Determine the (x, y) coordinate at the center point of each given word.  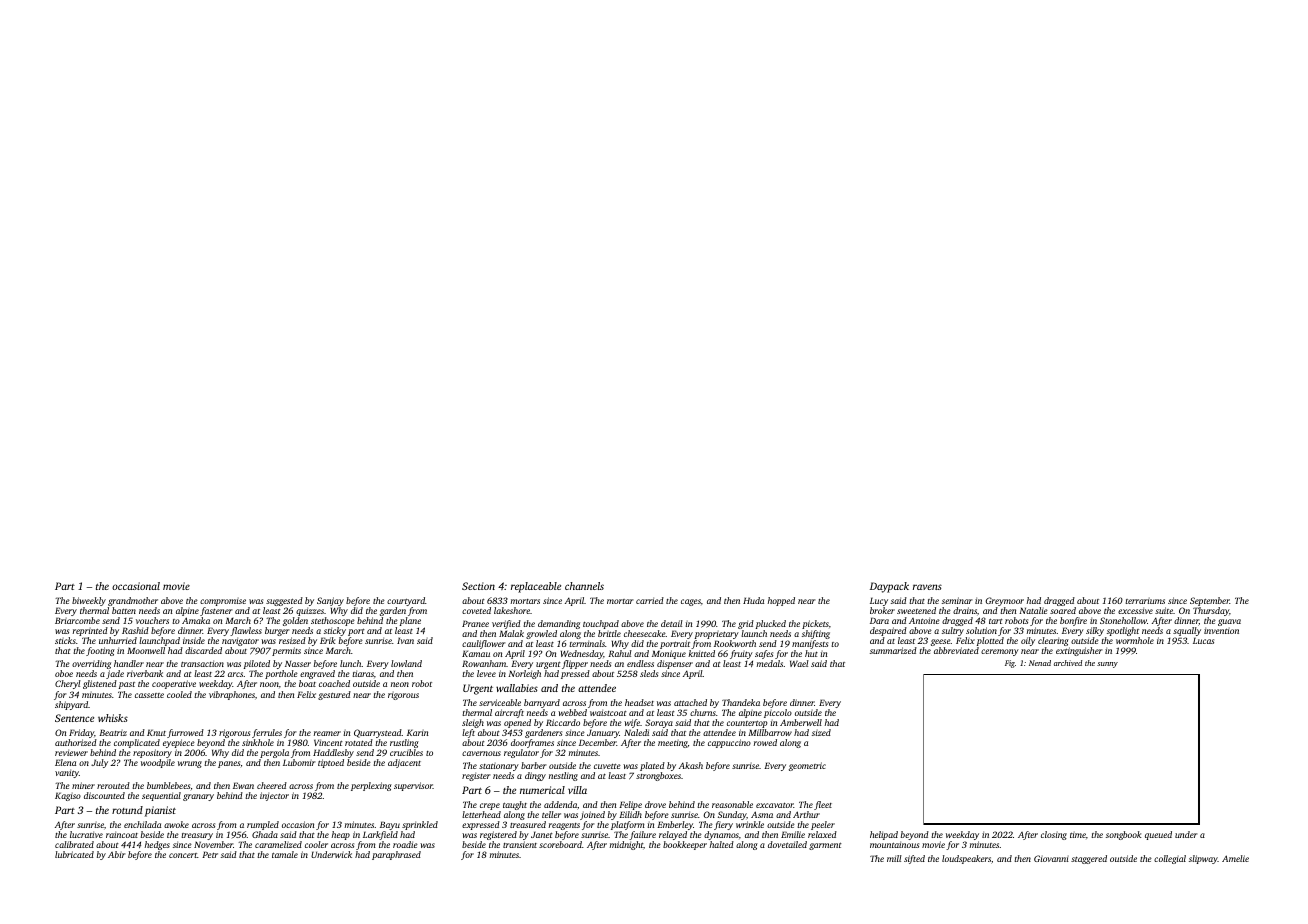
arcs (235, 674)
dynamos (721, 835)
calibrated (74, 844)
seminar (957, 600)
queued (1158, 835)
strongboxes (658, 776)
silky (1095, 631)
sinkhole (258, 742)
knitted (701, 653)
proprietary (717, 635)
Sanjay (330, 601)
